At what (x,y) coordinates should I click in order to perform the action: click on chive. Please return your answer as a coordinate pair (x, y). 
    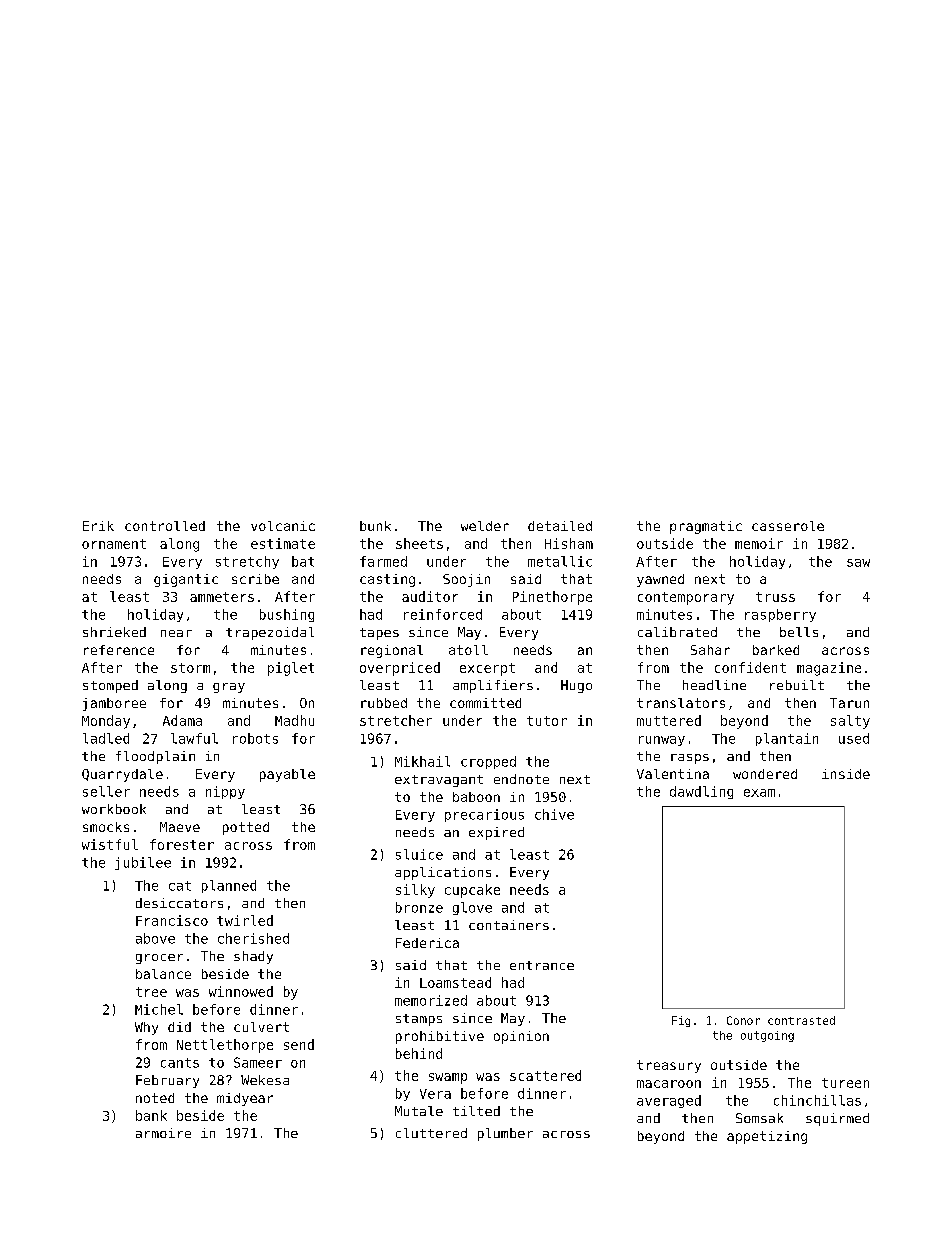
    Looking at the image, I should click on (554, 814).
